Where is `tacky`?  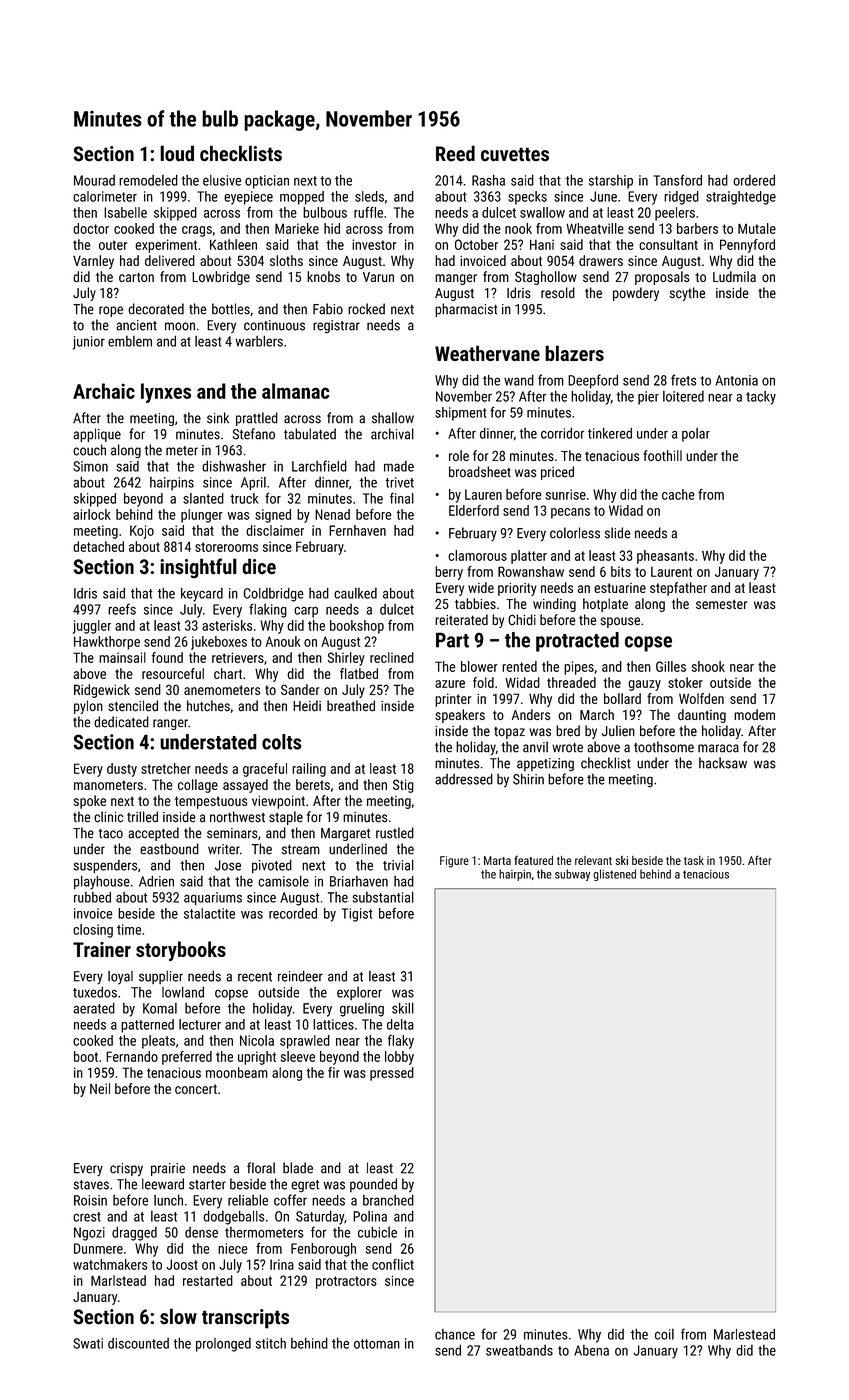 tacky is located at coordinates (761, 398).
